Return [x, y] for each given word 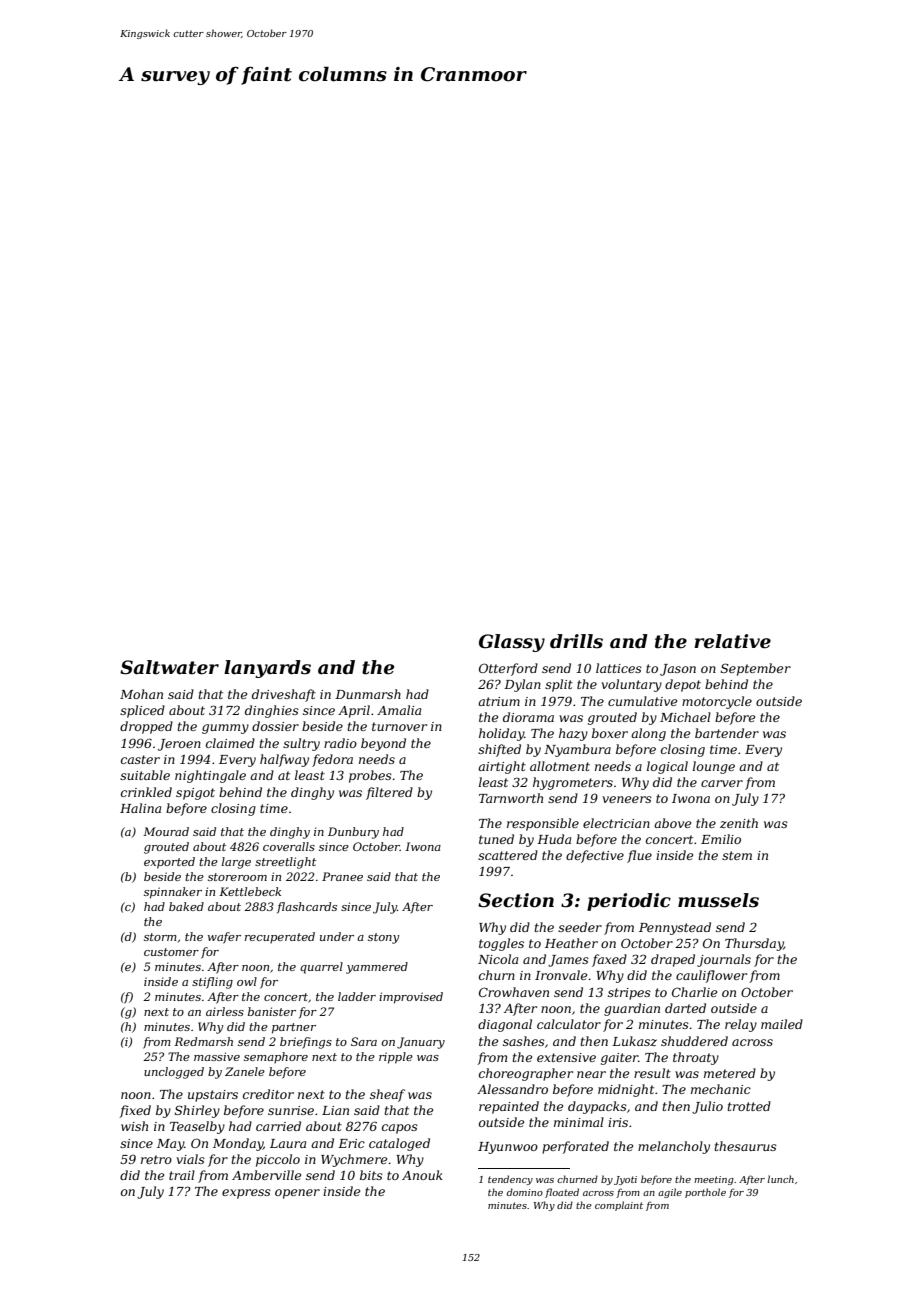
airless [225, 1011]
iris [618, 1122]
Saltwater [169, 667]
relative [732, 641]
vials [190, 1159]
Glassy [512, 643]
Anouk [422, 1175]
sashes [524, 1041]
